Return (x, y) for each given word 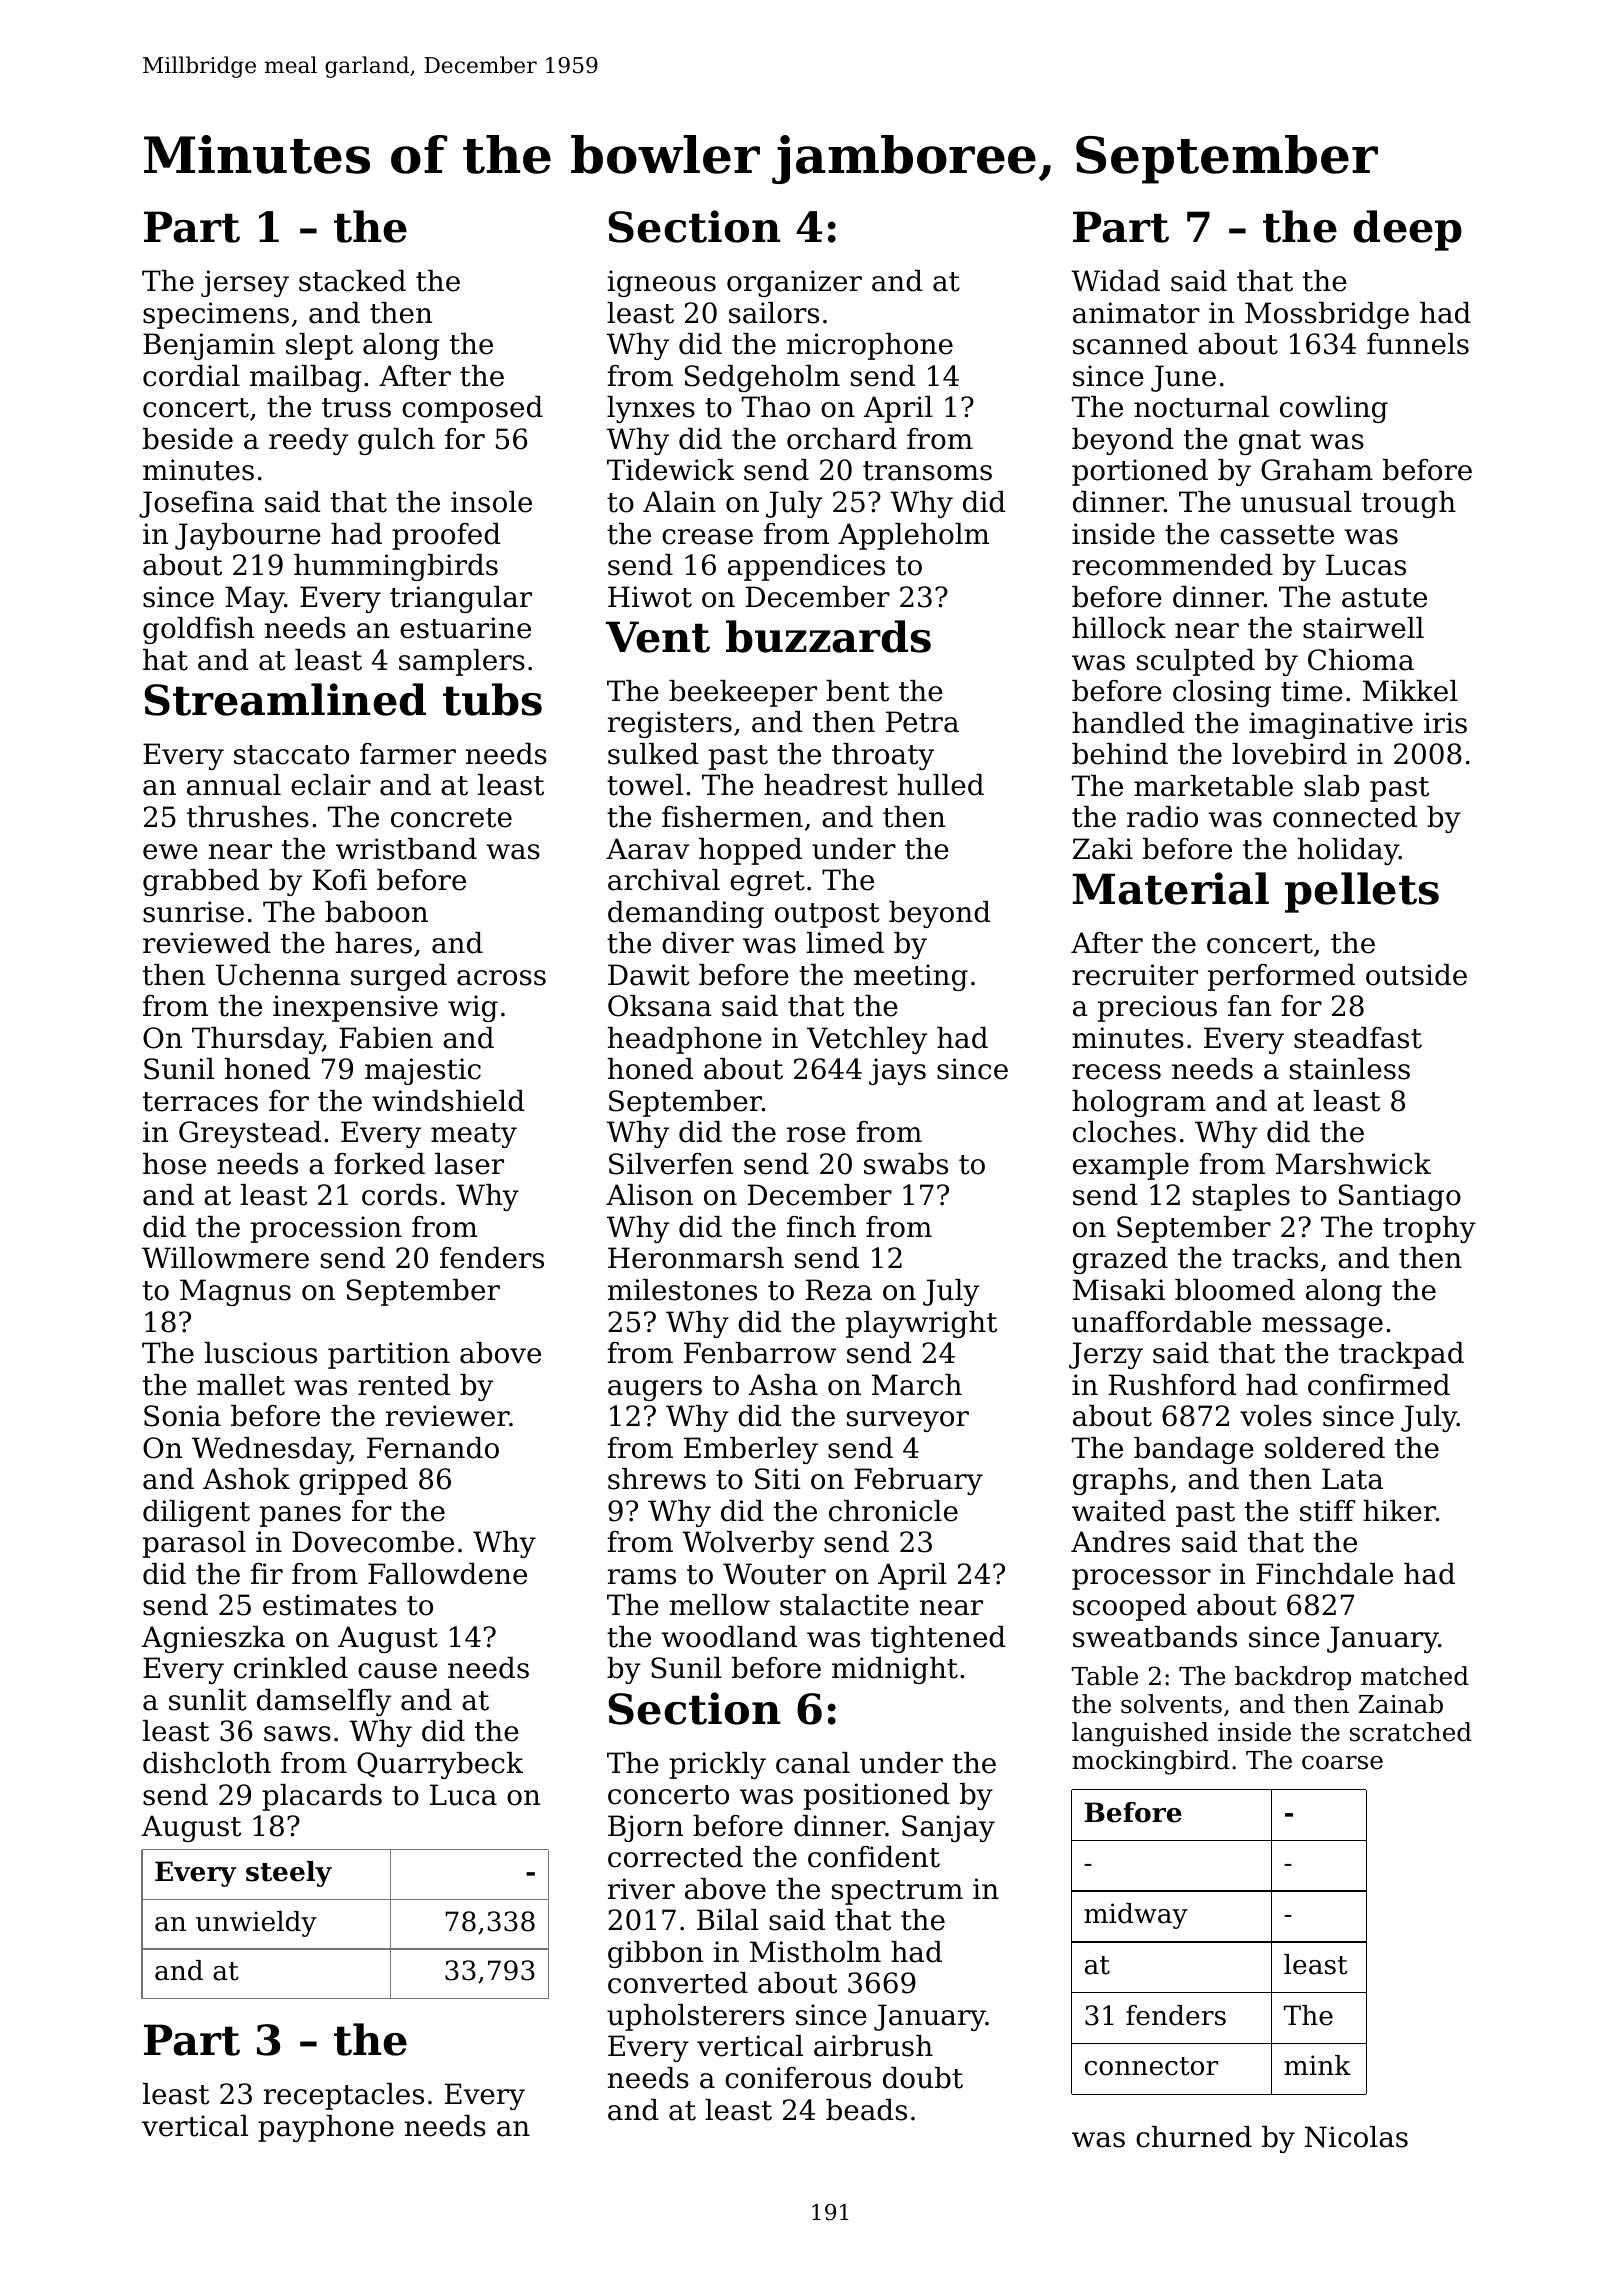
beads (866, 2110)
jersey (245, 283)
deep (1407, 230)
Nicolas (1356, 2137)
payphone (326, 2128)
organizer (794, 283)
